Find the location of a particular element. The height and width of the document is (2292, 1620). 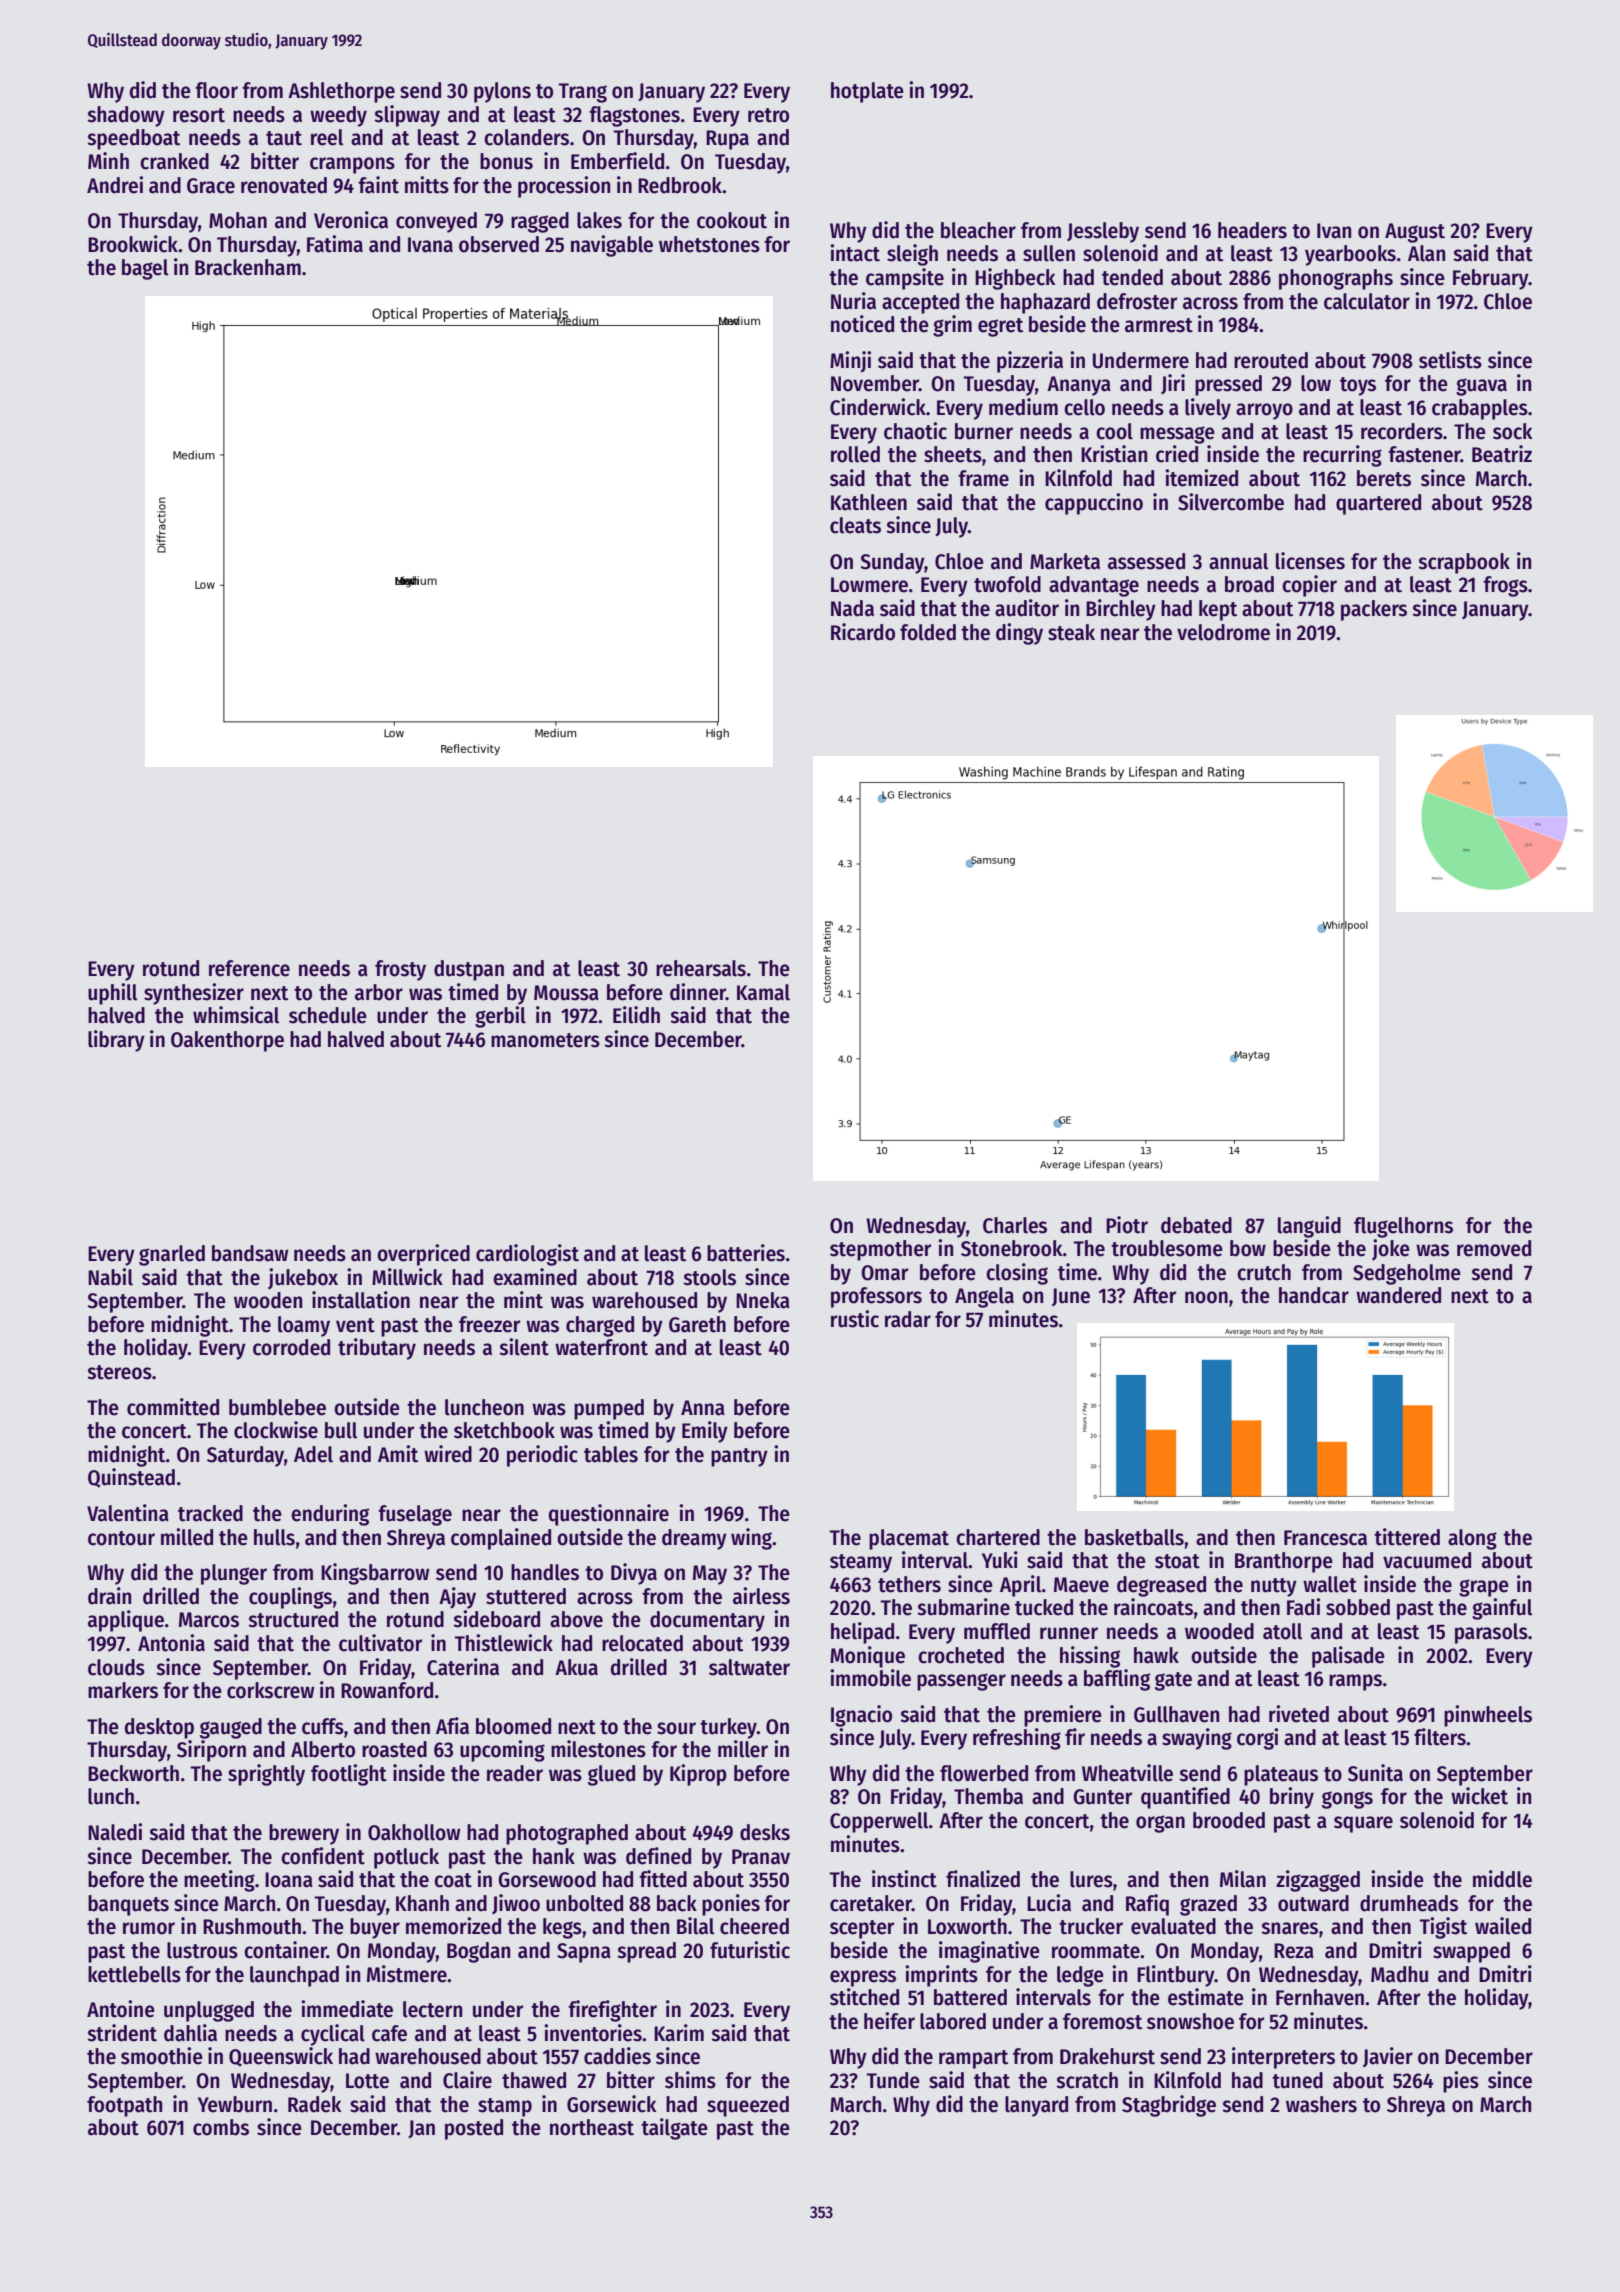

rolled is located at coordinates (855, 454).
